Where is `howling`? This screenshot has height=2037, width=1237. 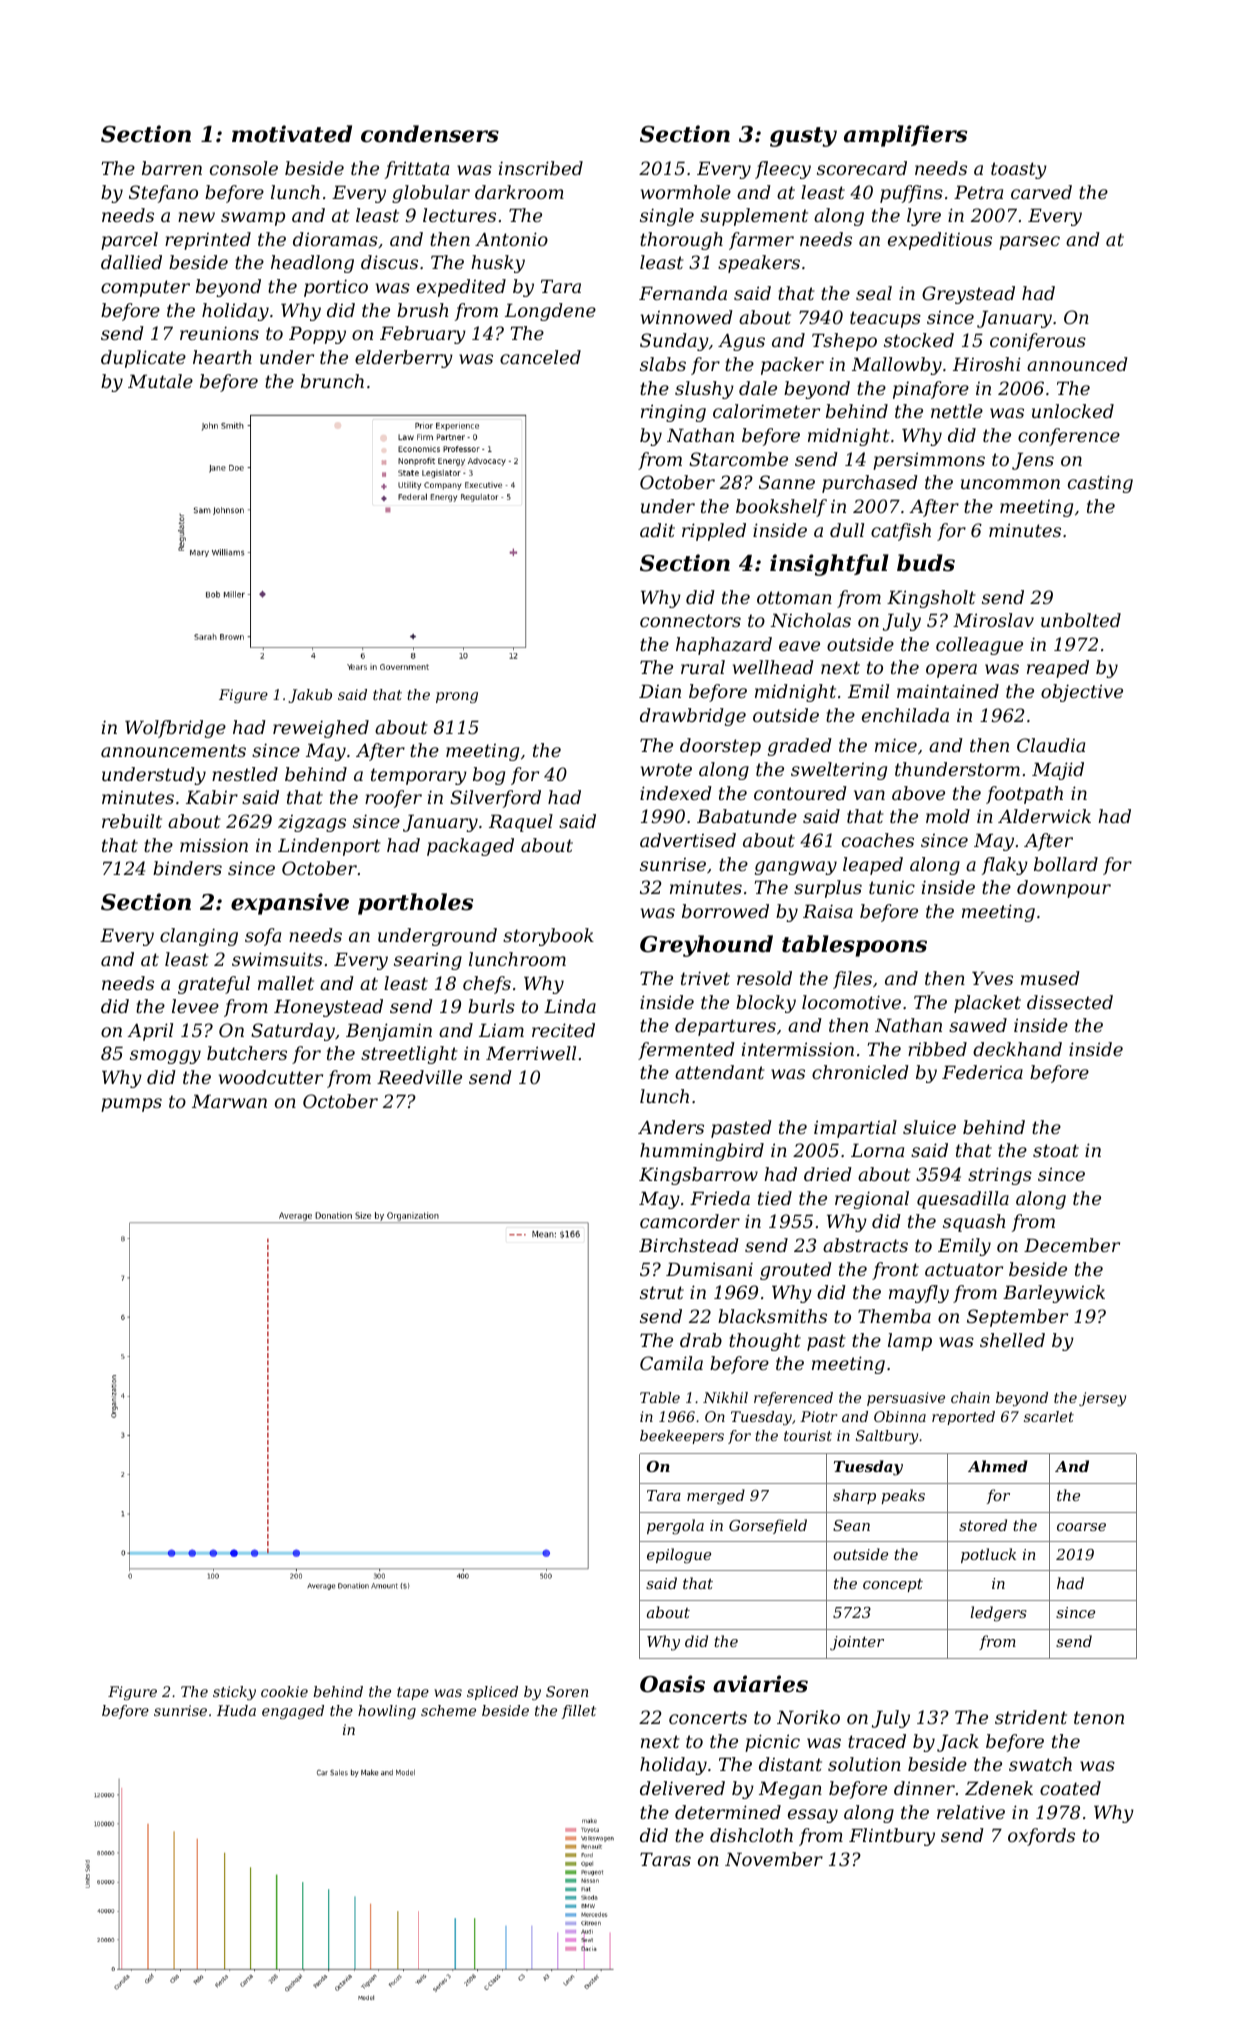 howling is located at coordinates (387, 1712).
